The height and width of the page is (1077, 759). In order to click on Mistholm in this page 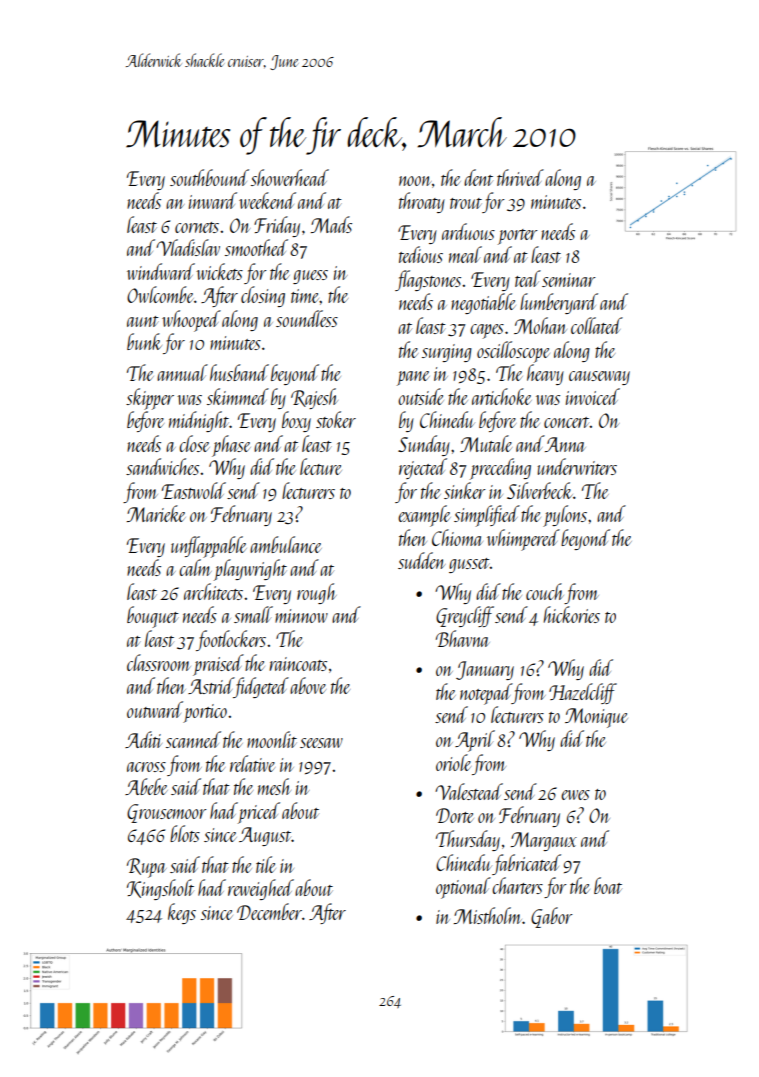, I will do `click(488, 915)`.
